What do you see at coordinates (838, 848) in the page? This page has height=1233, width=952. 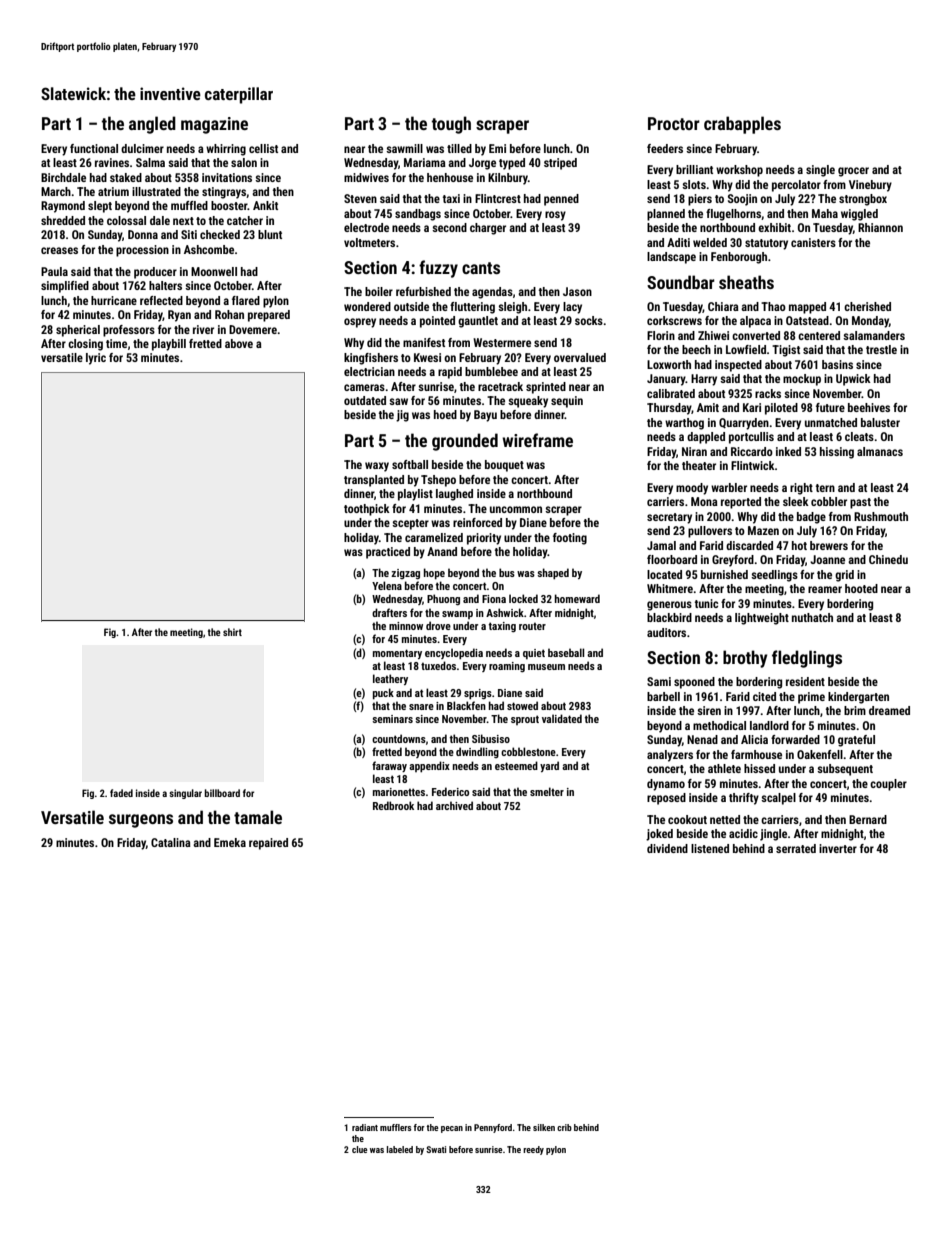 I see `inverter` at bounding box center [838, 848].
